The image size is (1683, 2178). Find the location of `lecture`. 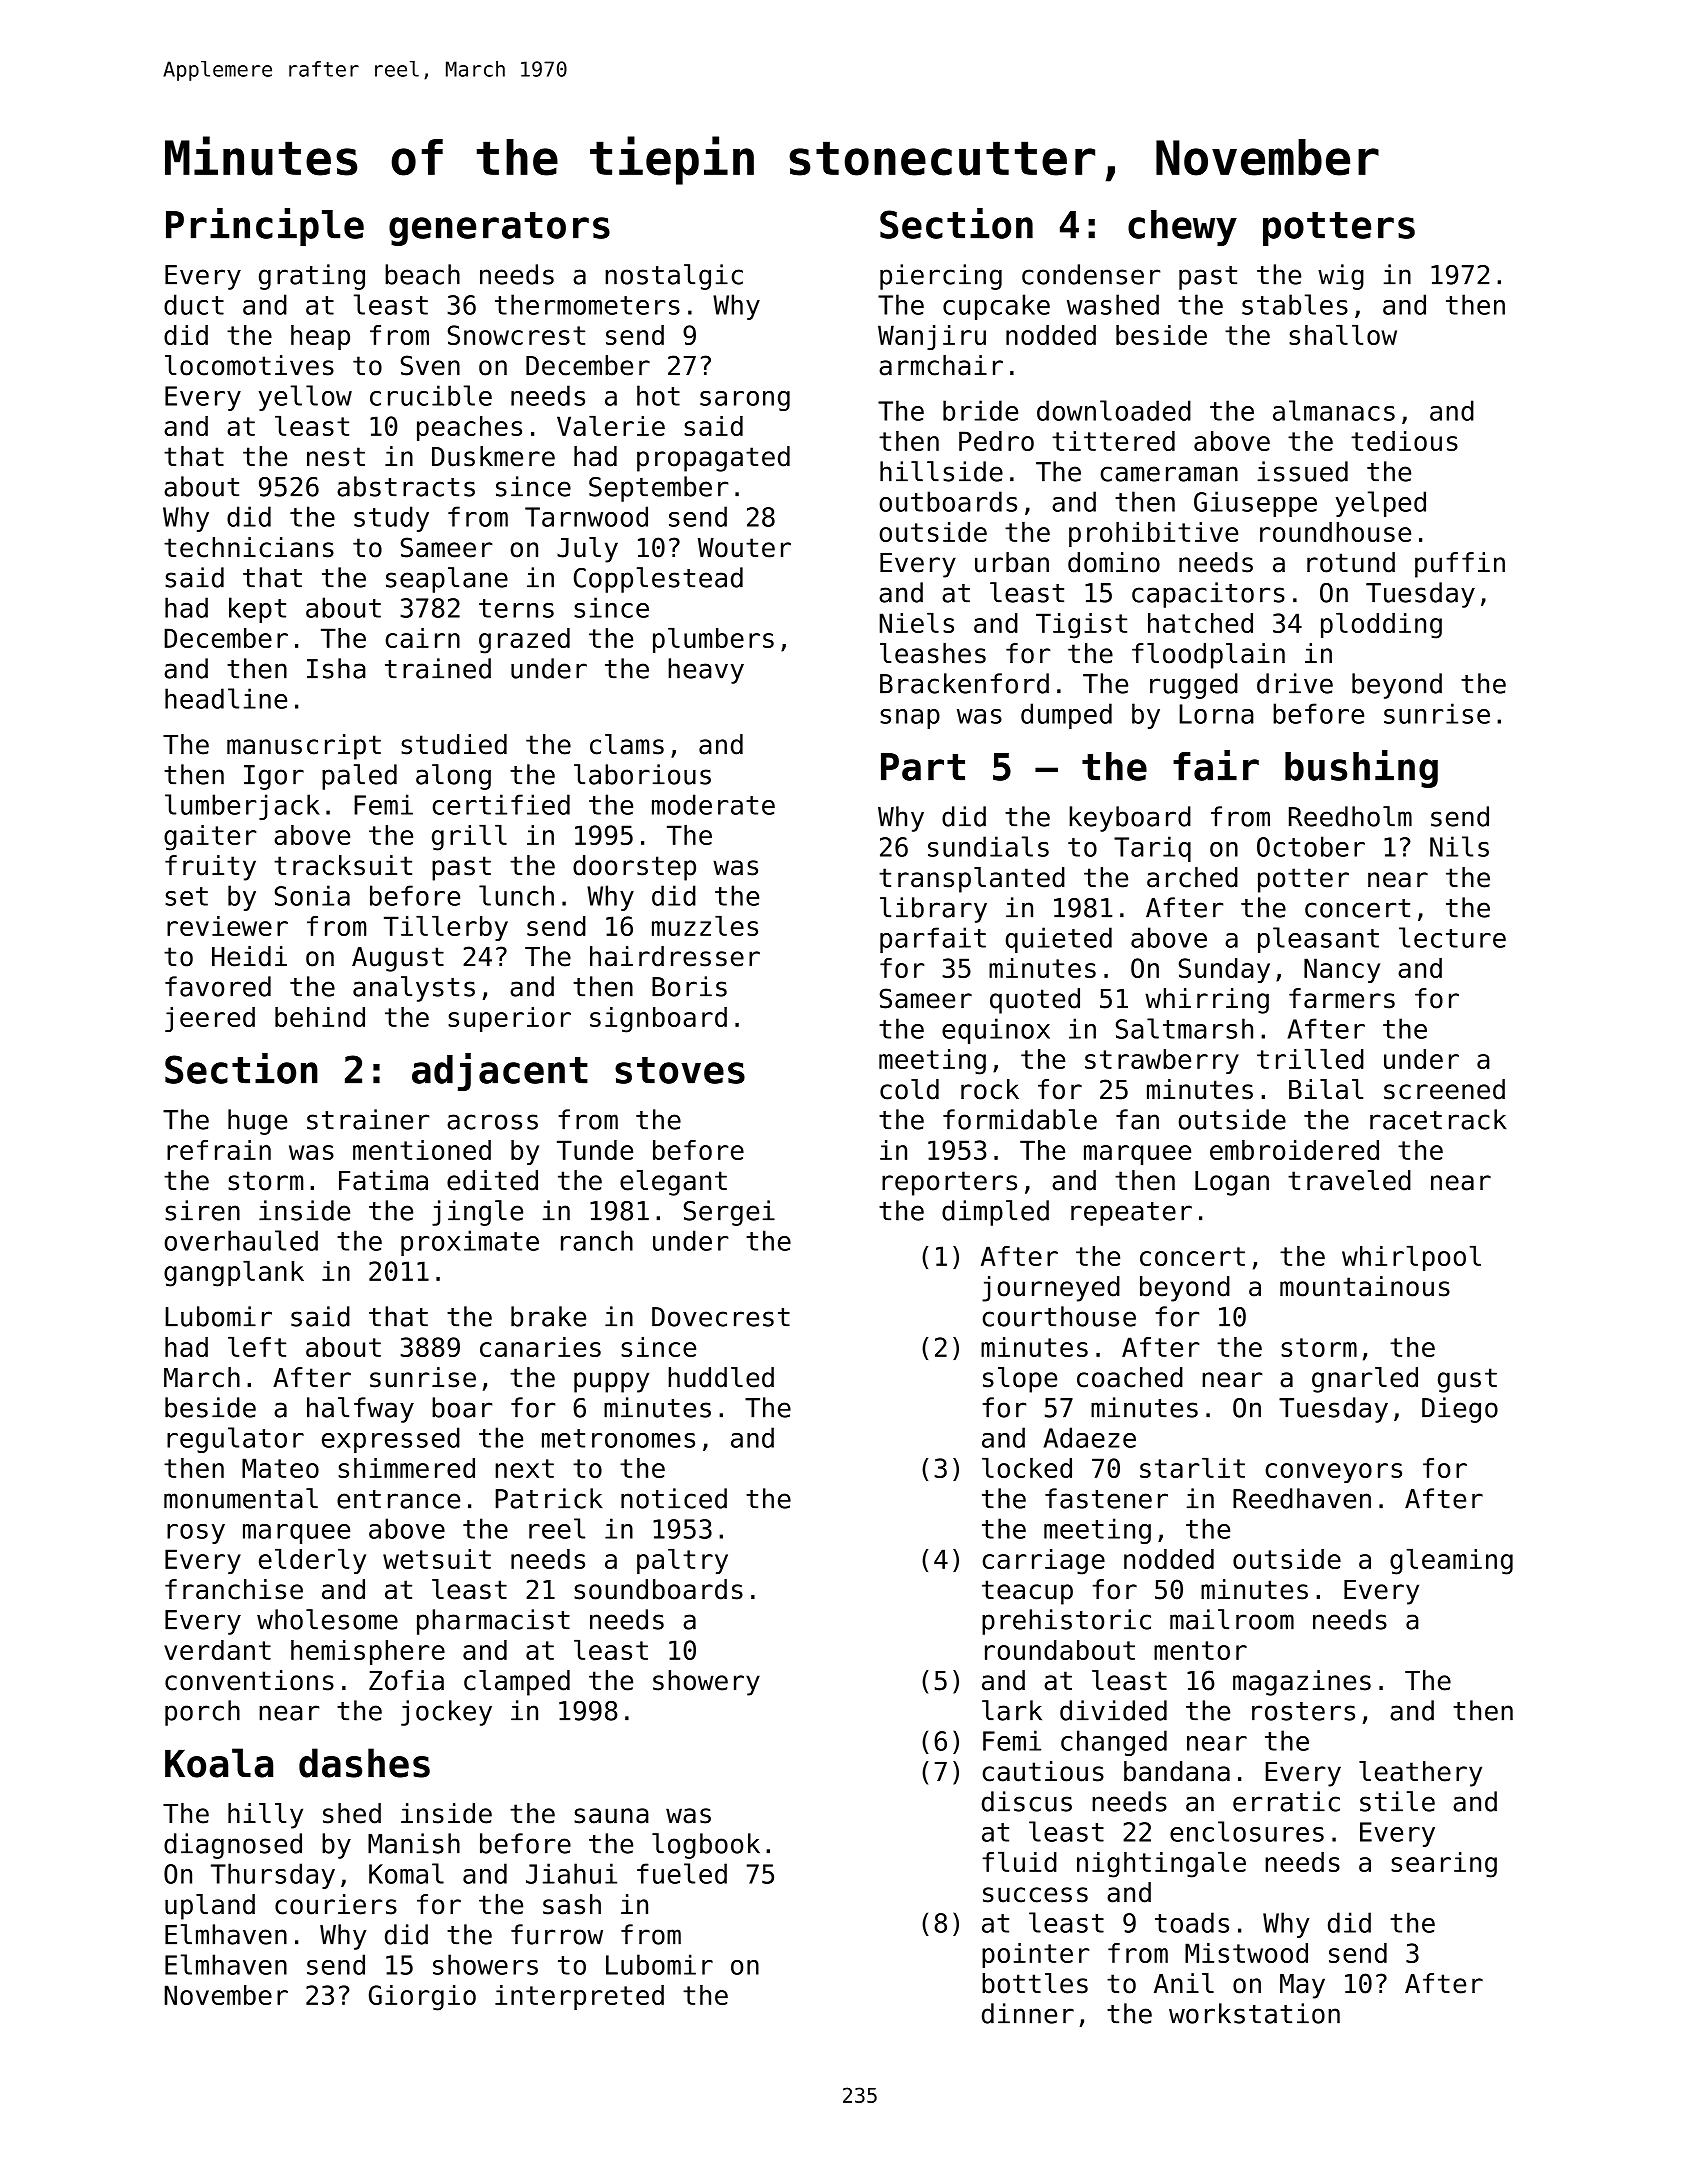

lecture is located at coordinates (1452, 937).
